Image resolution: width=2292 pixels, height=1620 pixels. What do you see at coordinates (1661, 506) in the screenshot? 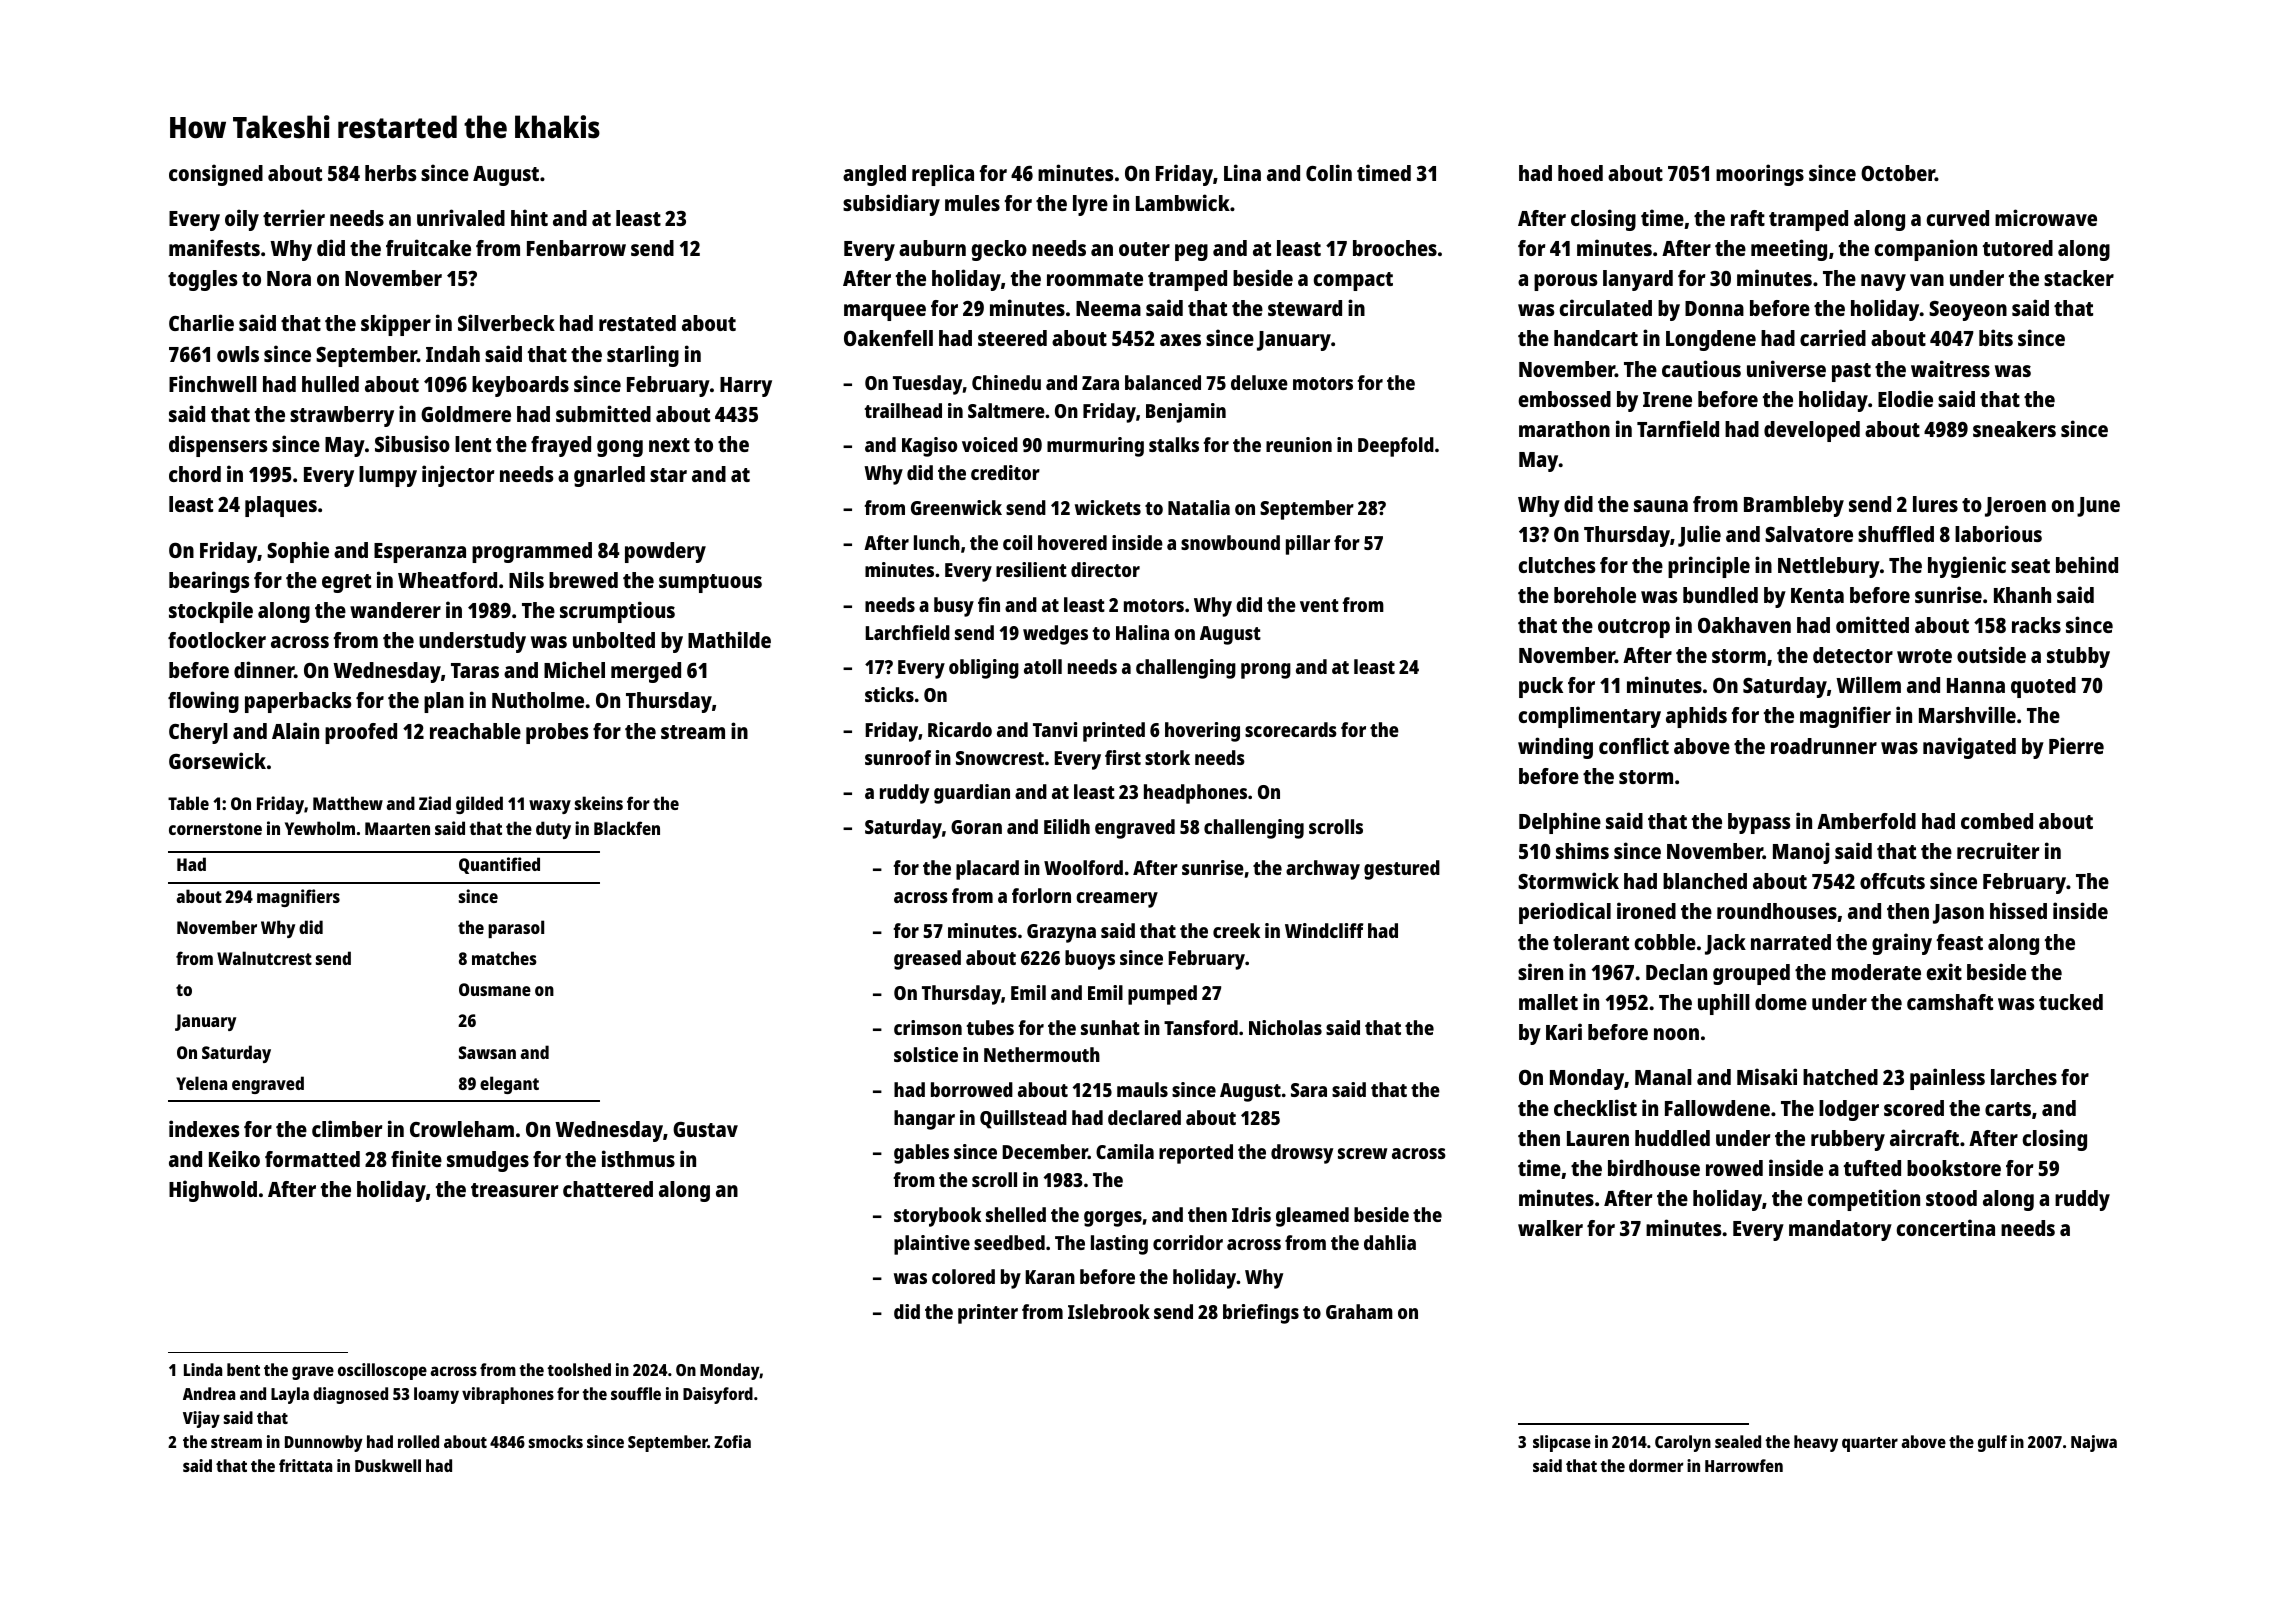
I see `sauna` at bounding box center [1661, 506].
